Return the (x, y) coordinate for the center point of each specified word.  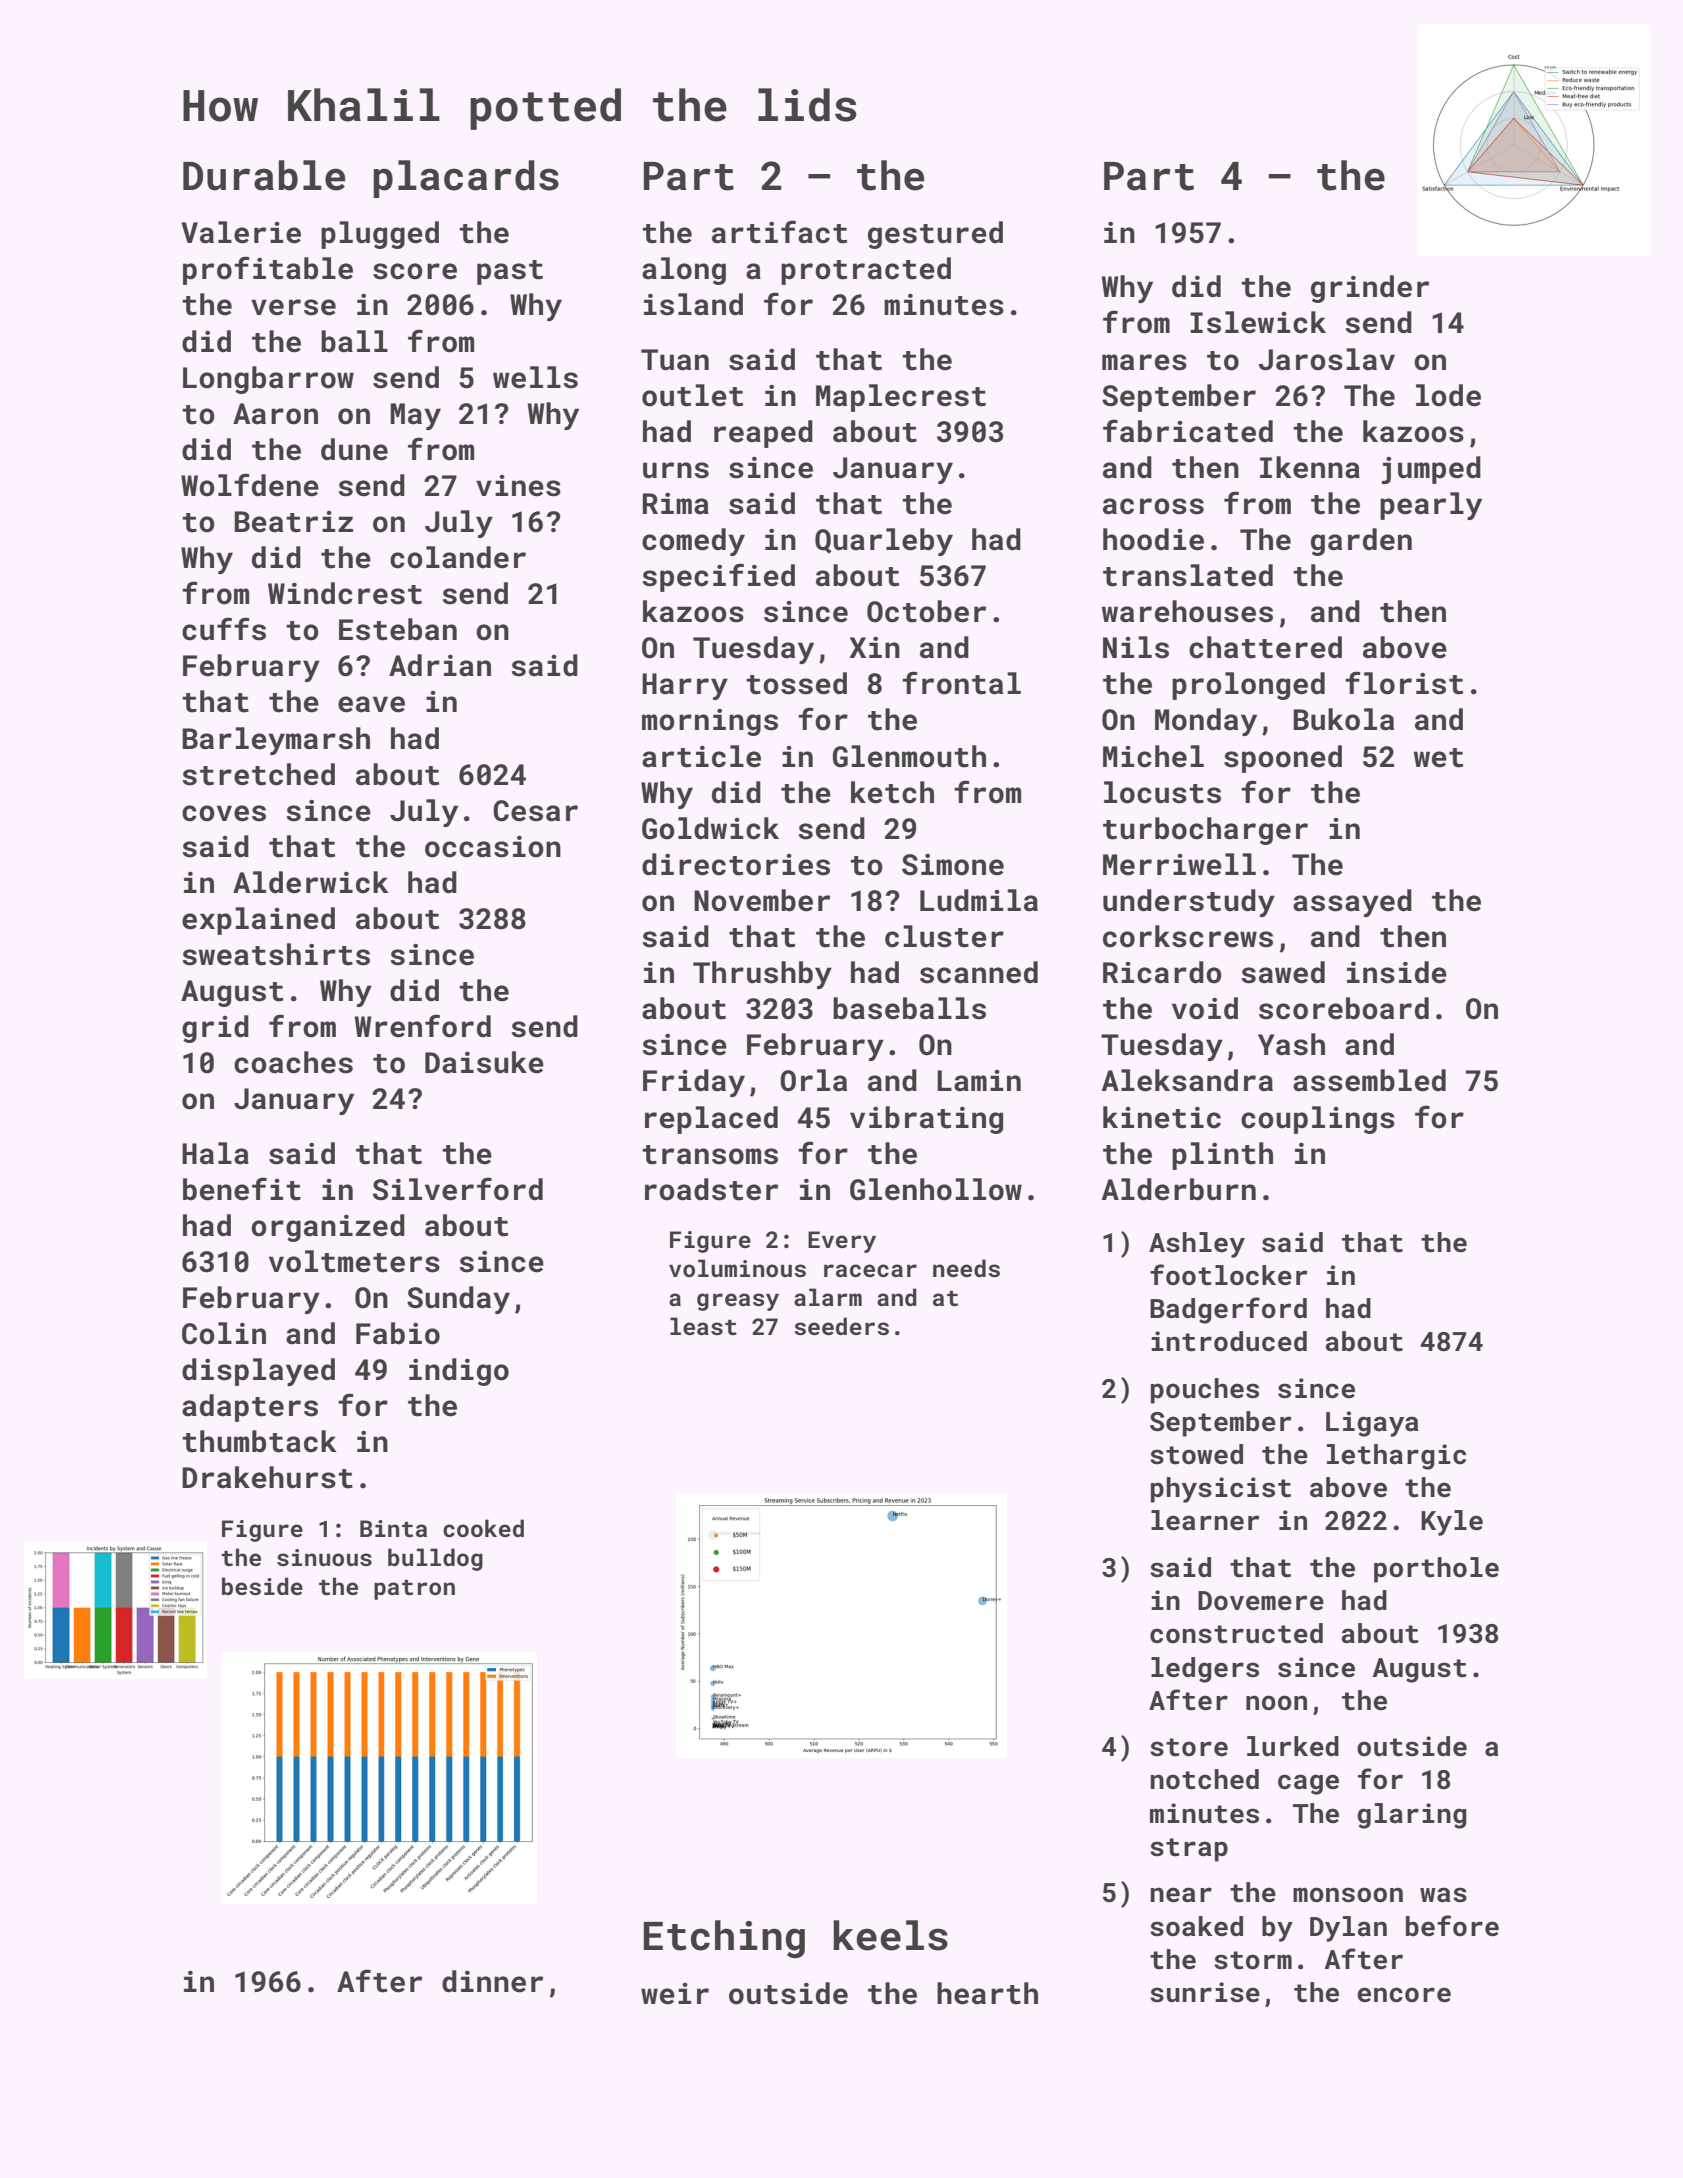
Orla (813, 1080)
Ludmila (979, 900)
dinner (492, 1981)
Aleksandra (1187, 1080)
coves (224, 813)
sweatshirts (276, 954)
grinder (1370, 289)
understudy (1189, 903)
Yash (1291, 1044)
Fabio (398, 1333)
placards (466, 179)
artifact (779, 232)
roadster (711, 1189)
